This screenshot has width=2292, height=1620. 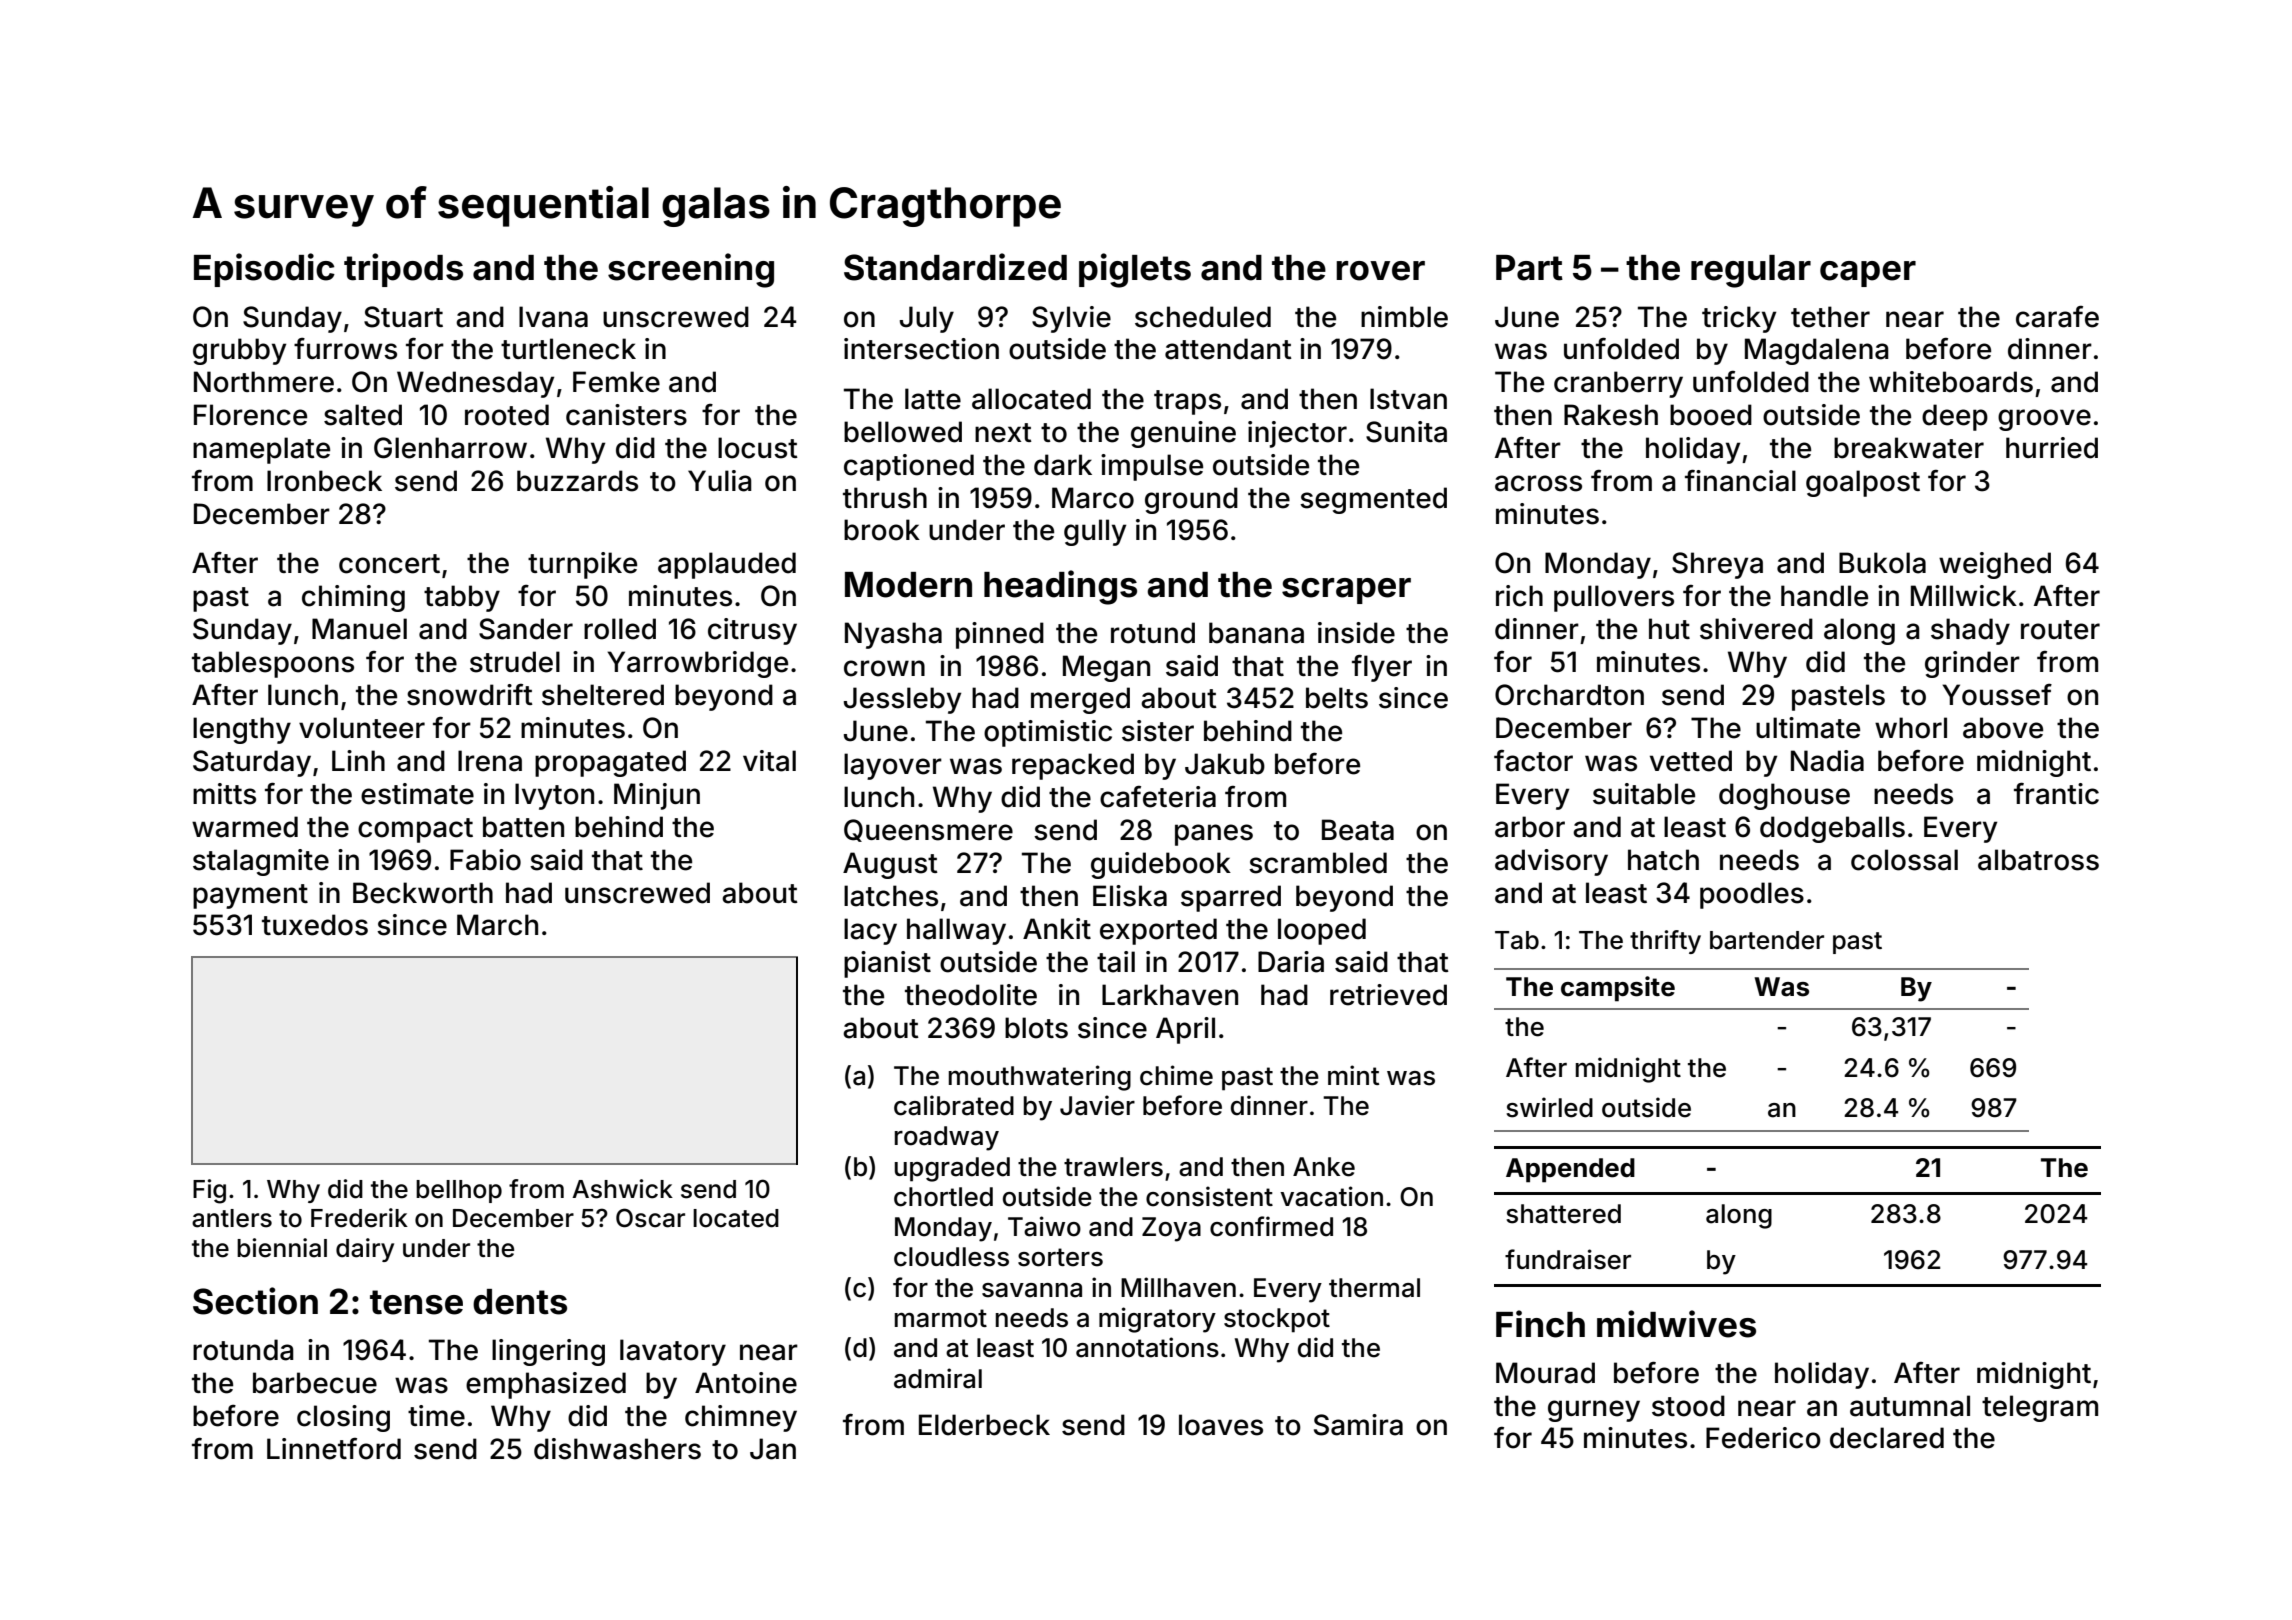 I want to click on turtleneck, so click(x=568, y=349).
